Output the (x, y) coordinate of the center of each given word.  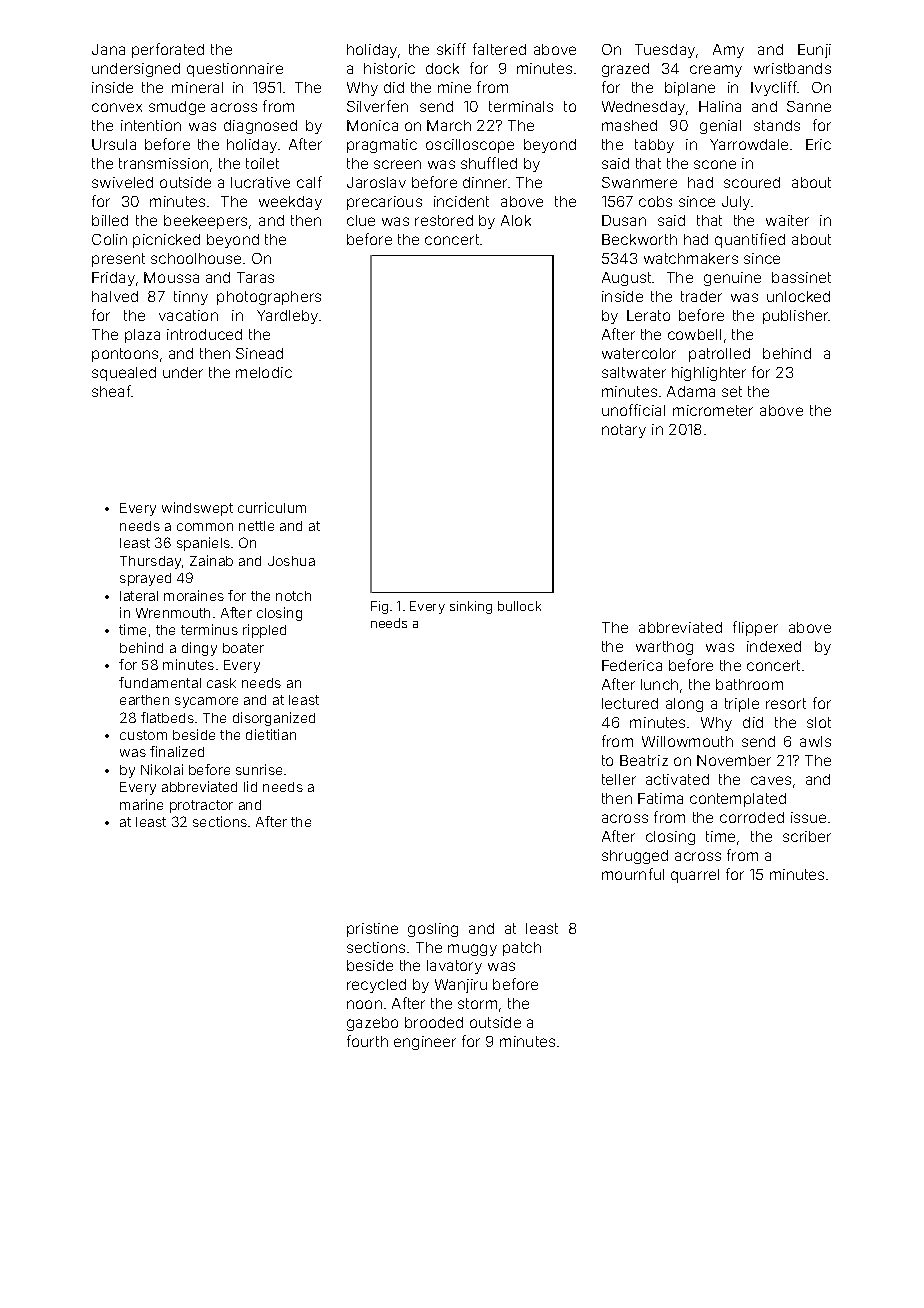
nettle (256, 526)
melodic (264, 372)
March (449, 125)
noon (364, 1004)
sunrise (259, 769)
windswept (197, 509)
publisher (796, 317)
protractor (201, 806)
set (732, 391)
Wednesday (643, 108)
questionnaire (235, 70)
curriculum (272, 507)
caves (771, 780)
